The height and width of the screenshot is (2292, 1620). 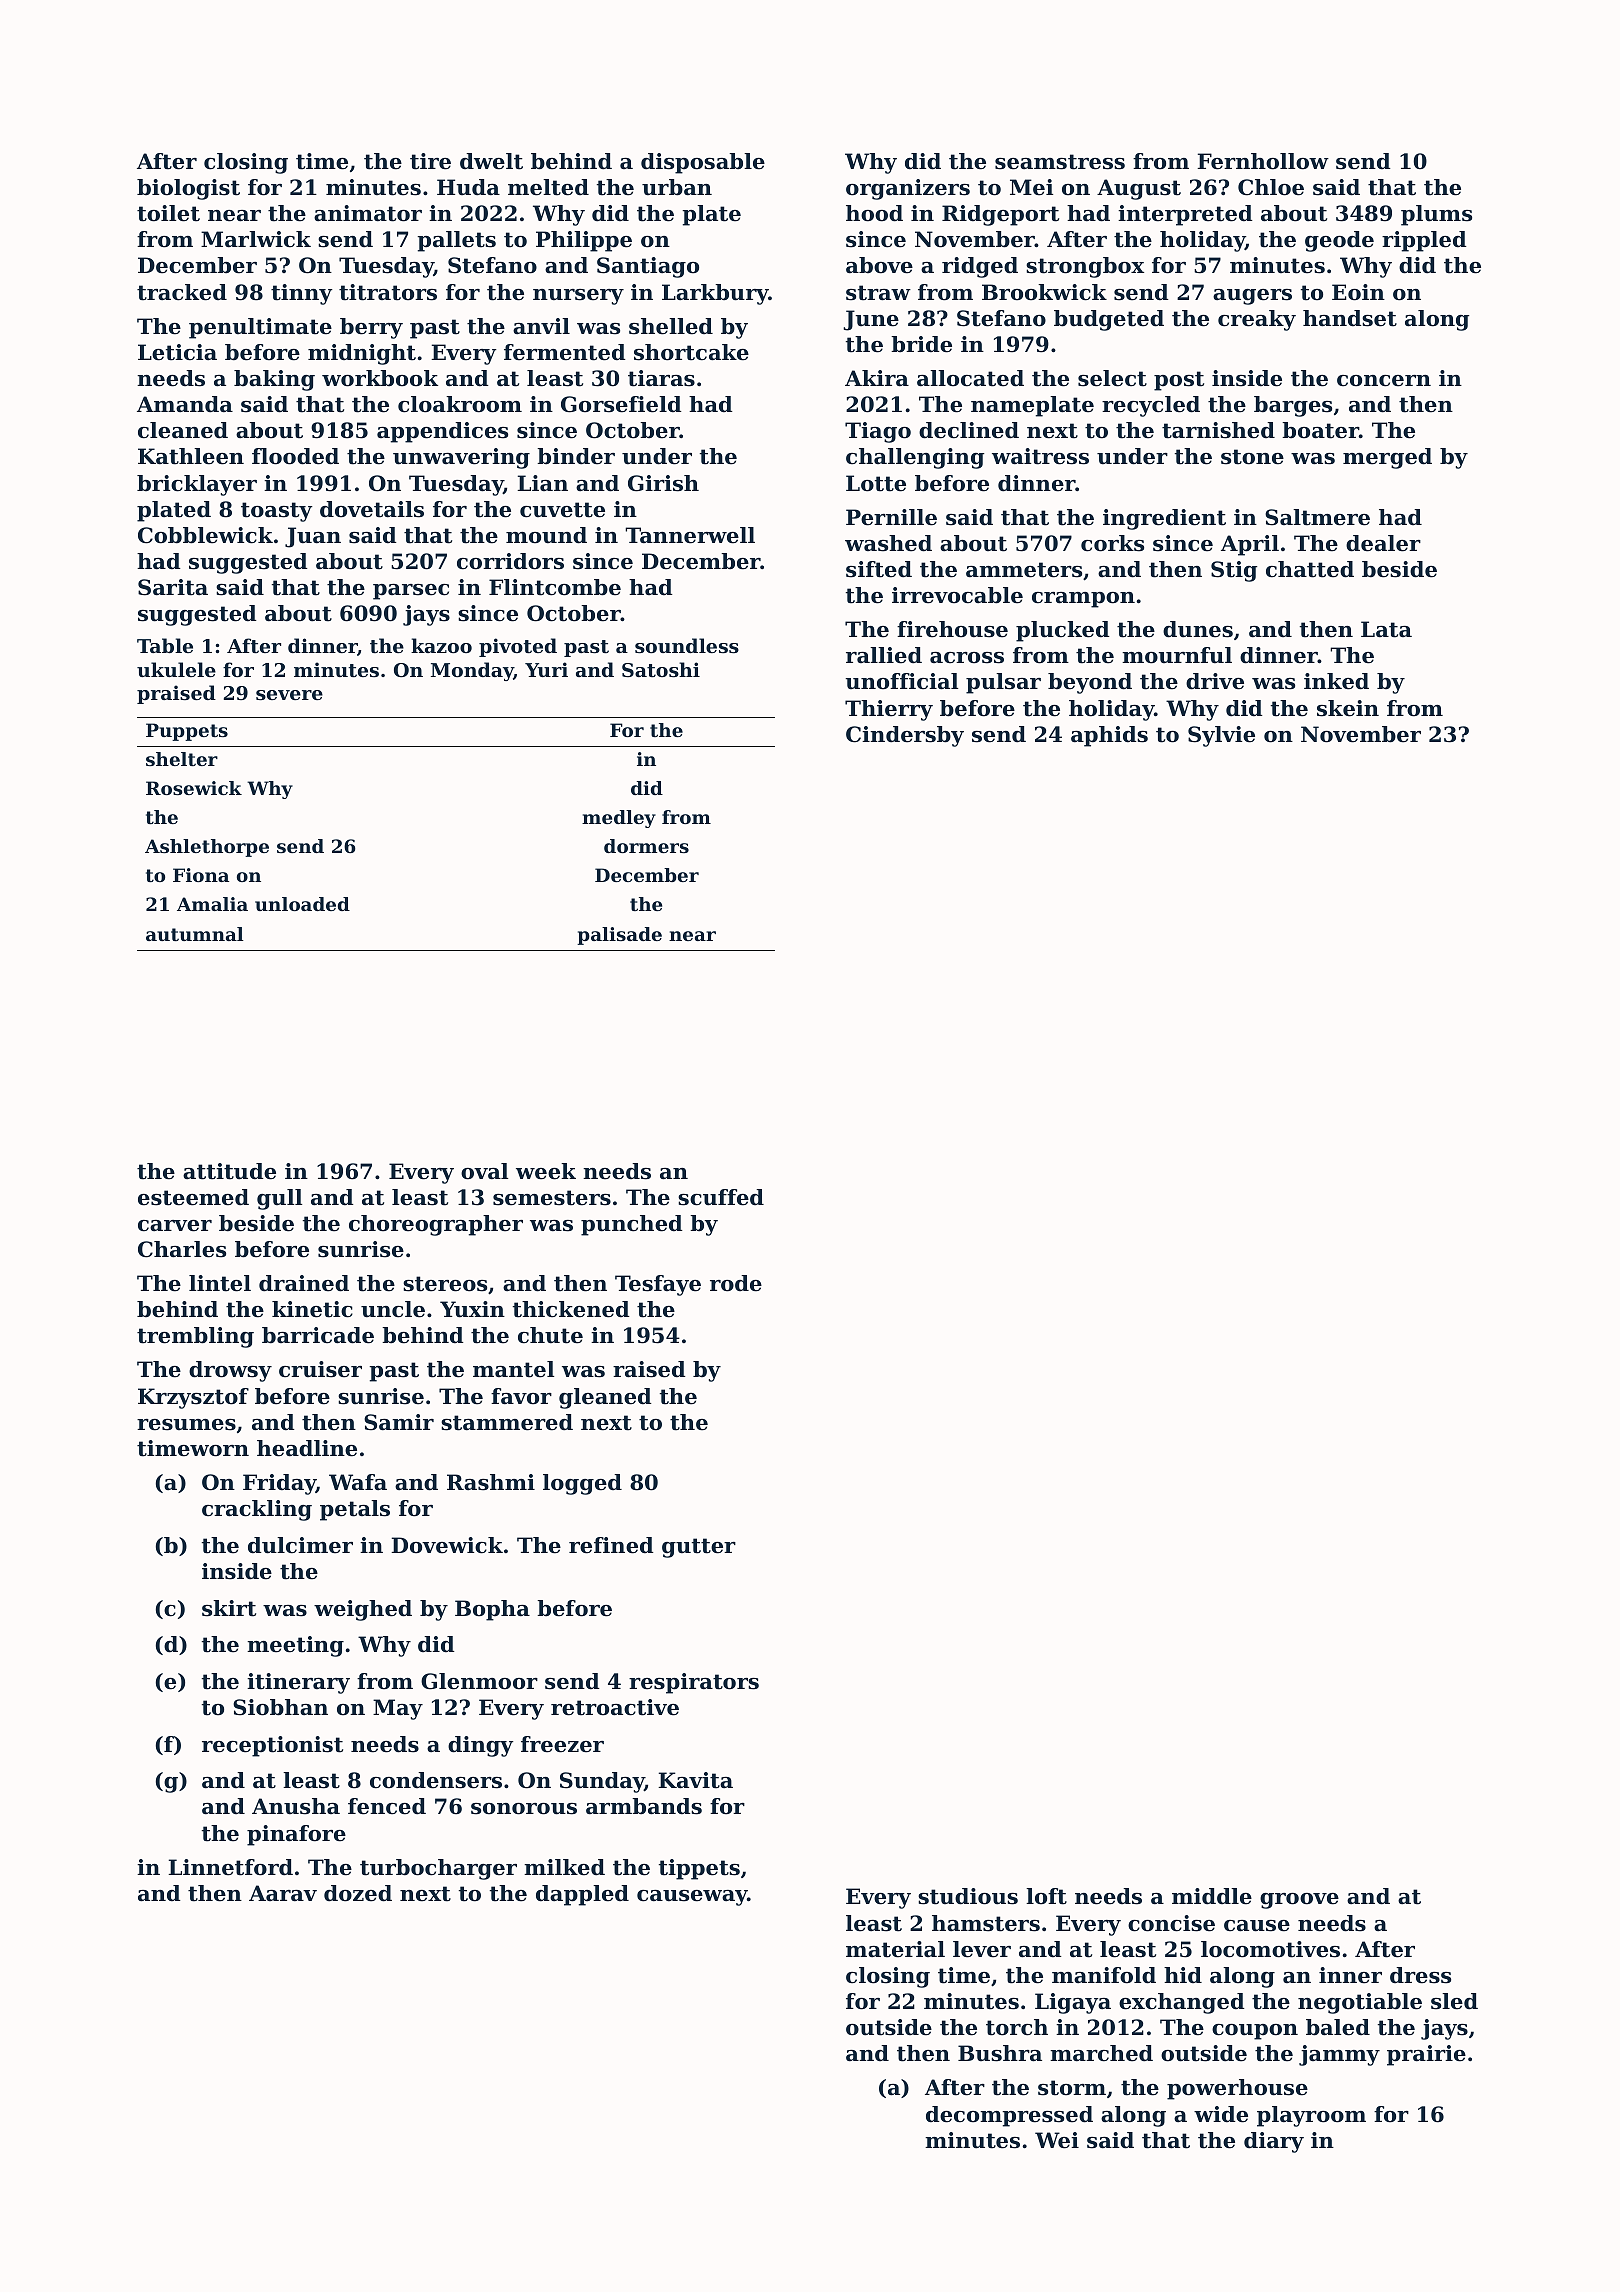 I want to click on biologist, so click(x=188, y=189).
